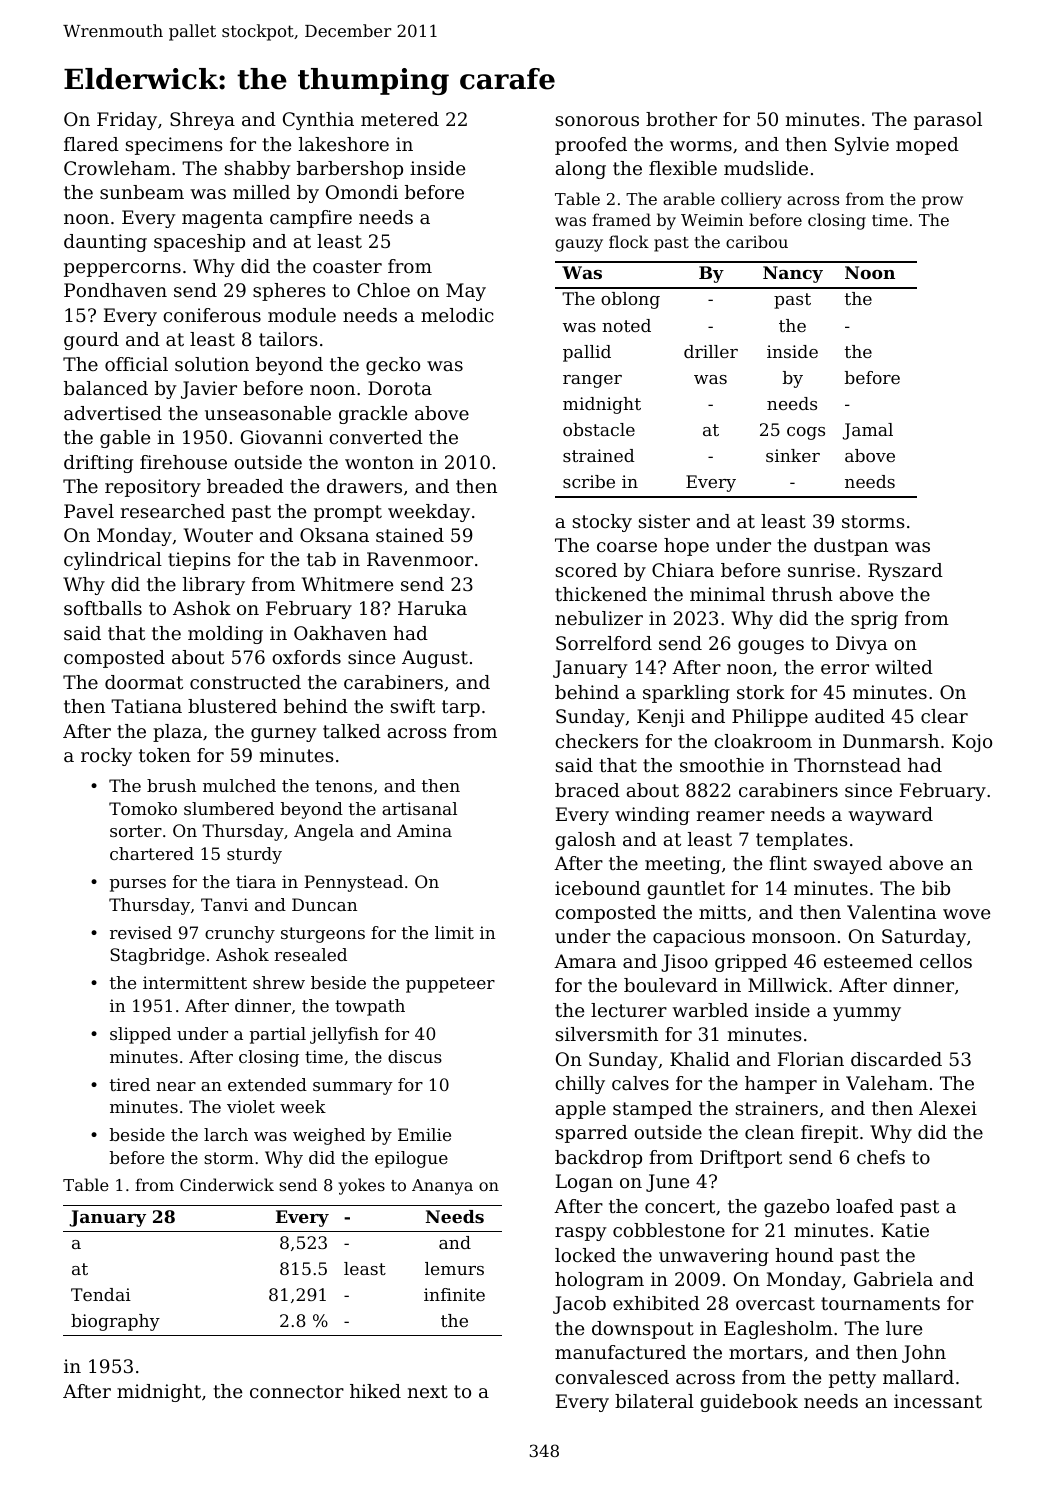 The width and height of the document is (1057, 1501). I want to click on sturdy, so click(254, 855).
